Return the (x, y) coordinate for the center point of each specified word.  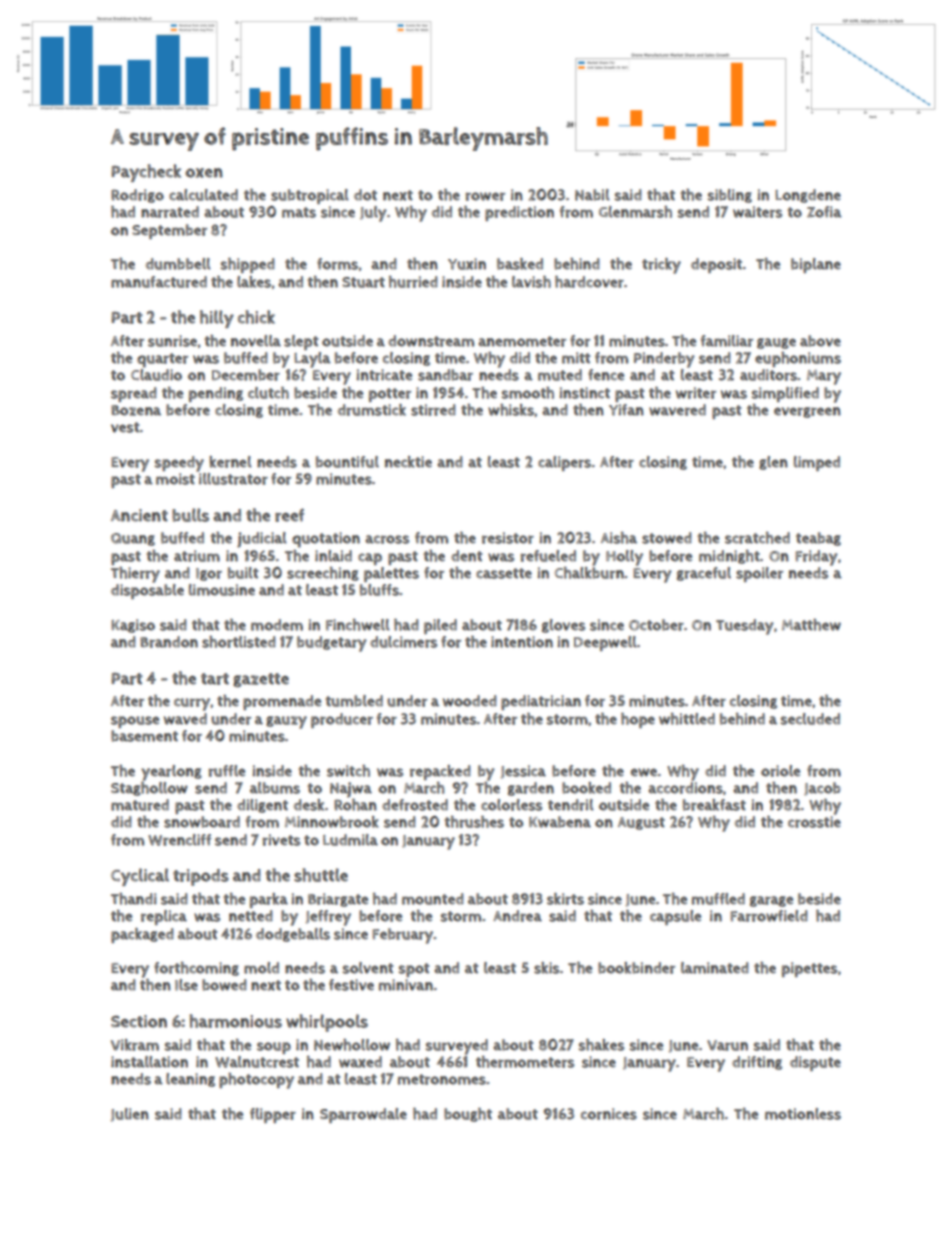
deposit (716, 265)
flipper (273, 1115)
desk (309, 805)
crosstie (814, 822)
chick (256, 317)
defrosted (415, 805)
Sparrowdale (363, 1115)
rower (485, 196)
